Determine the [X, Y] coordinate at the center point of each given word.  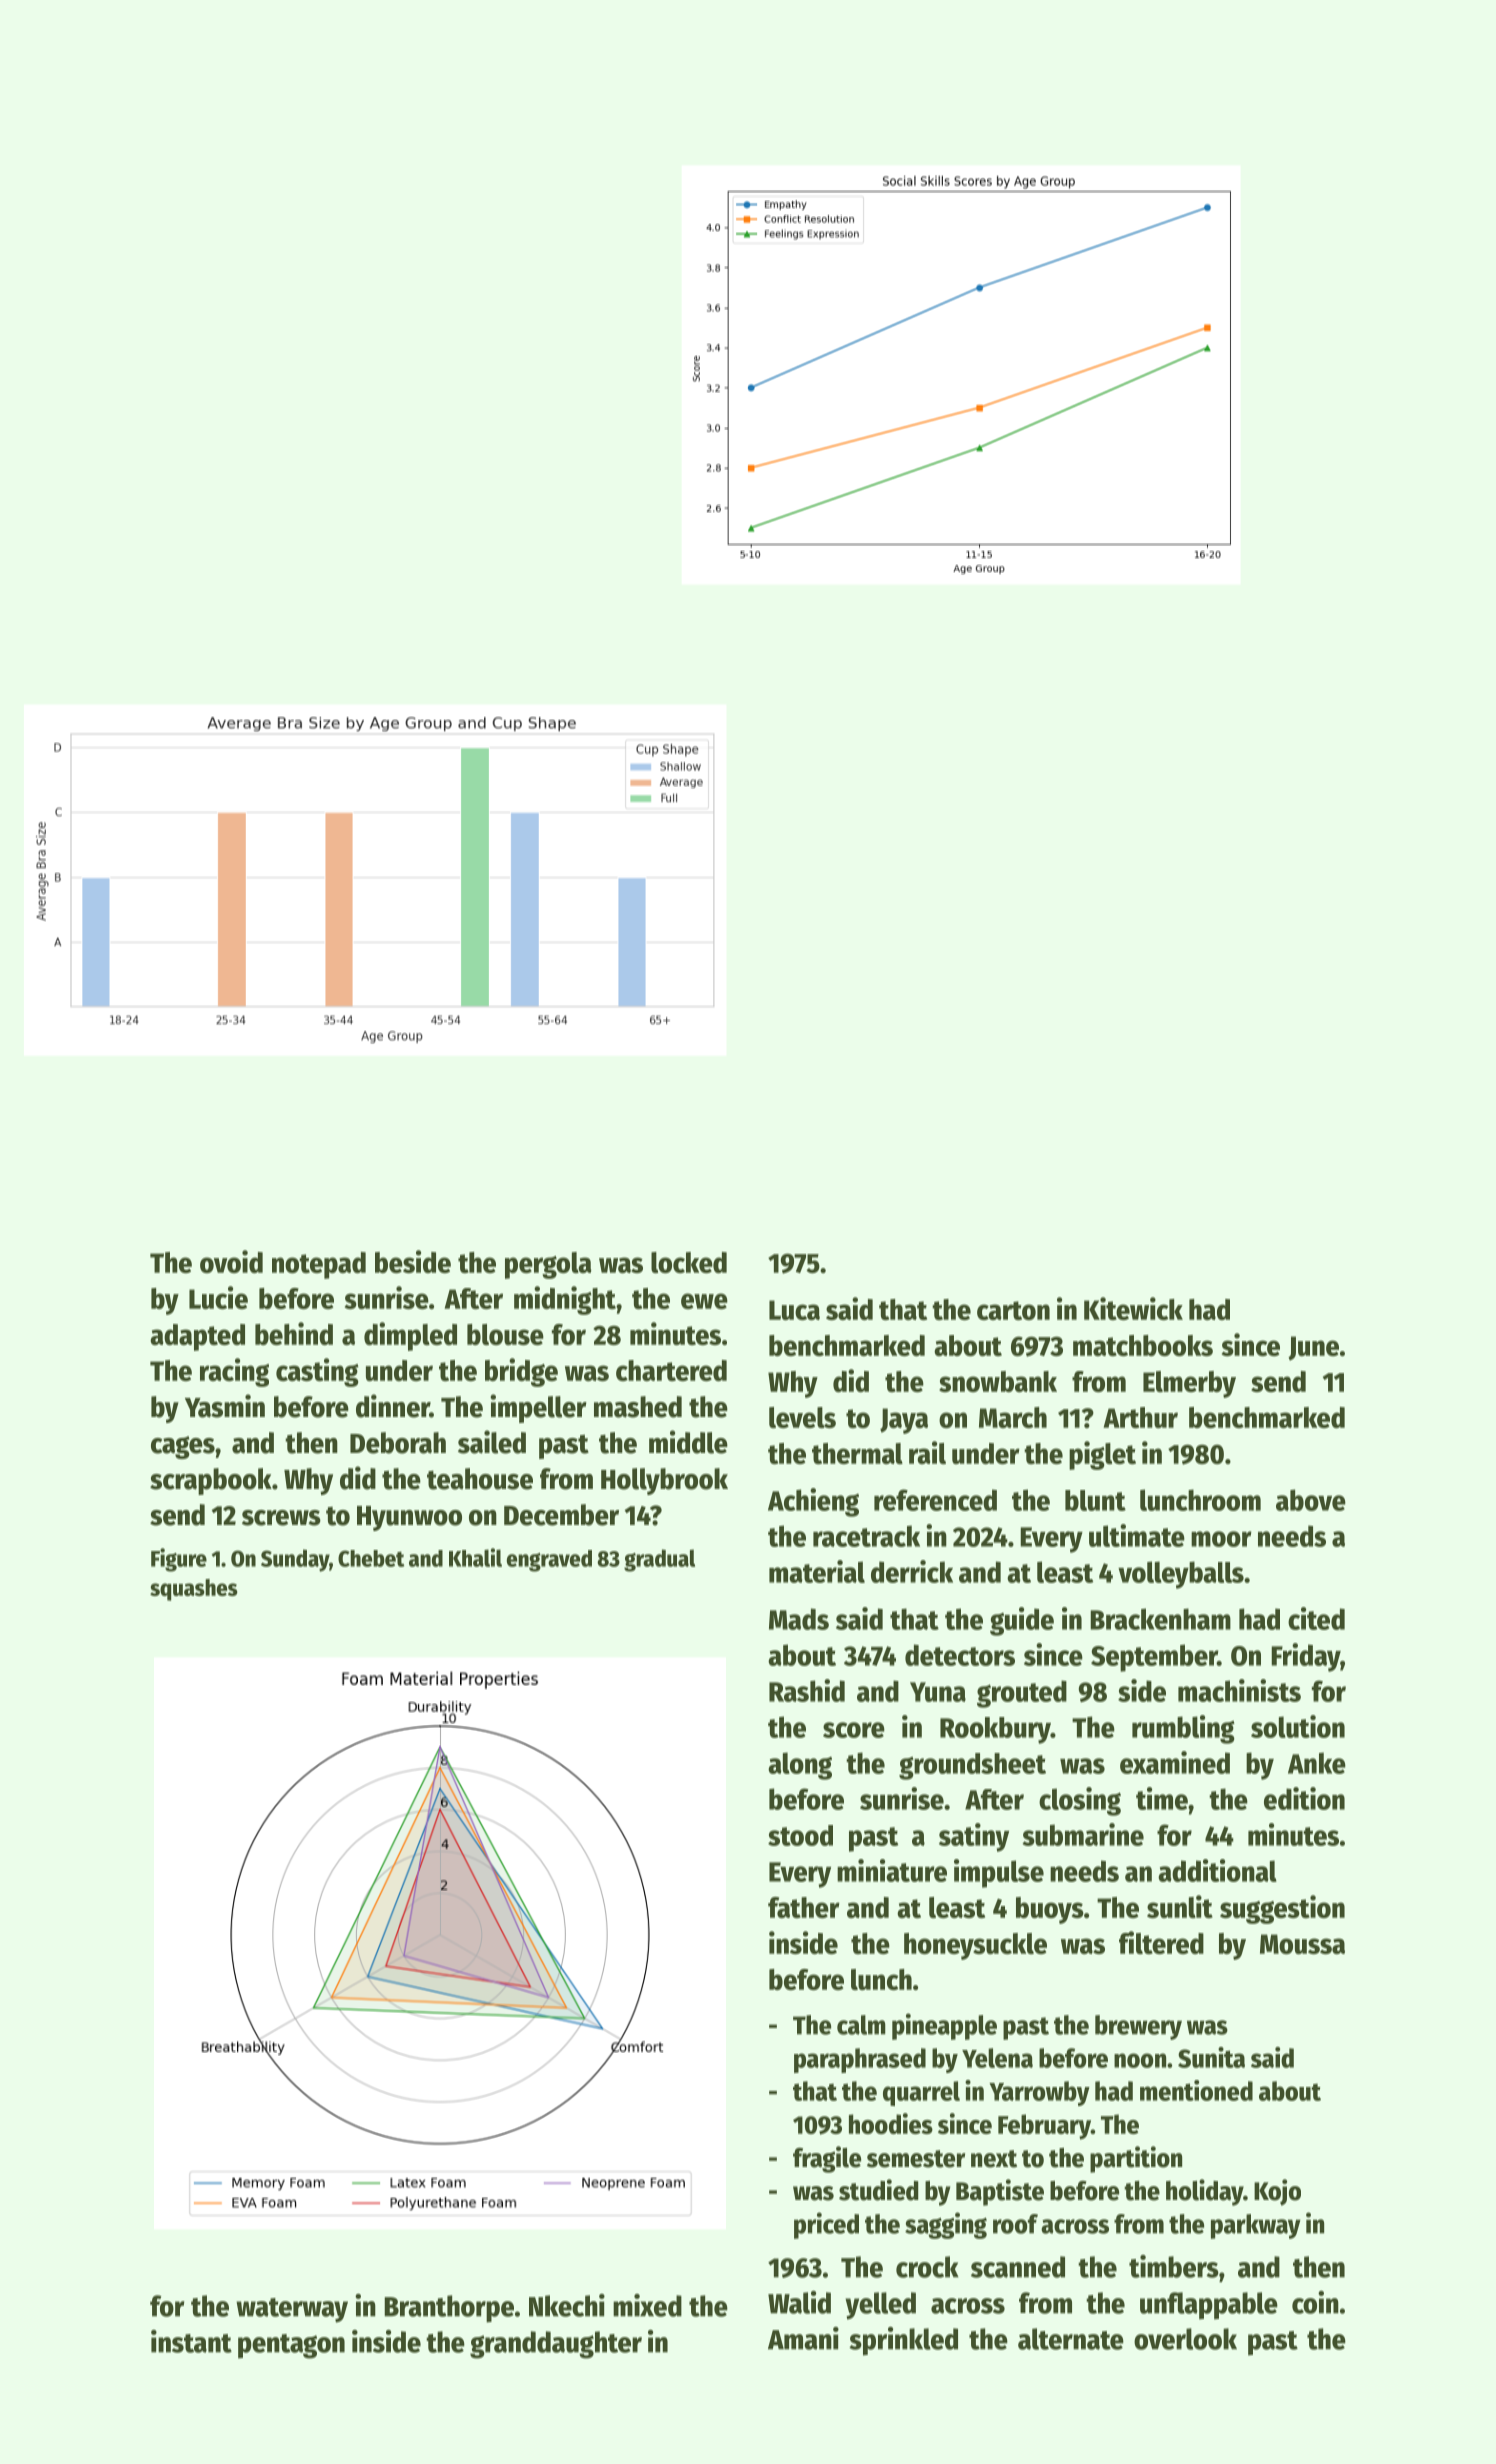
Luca [794, 1310]
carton [1013, 1310]
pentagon [291, 2346]
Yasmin [225, 1406]
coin [1315, 2302]
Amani [803, 2338]
